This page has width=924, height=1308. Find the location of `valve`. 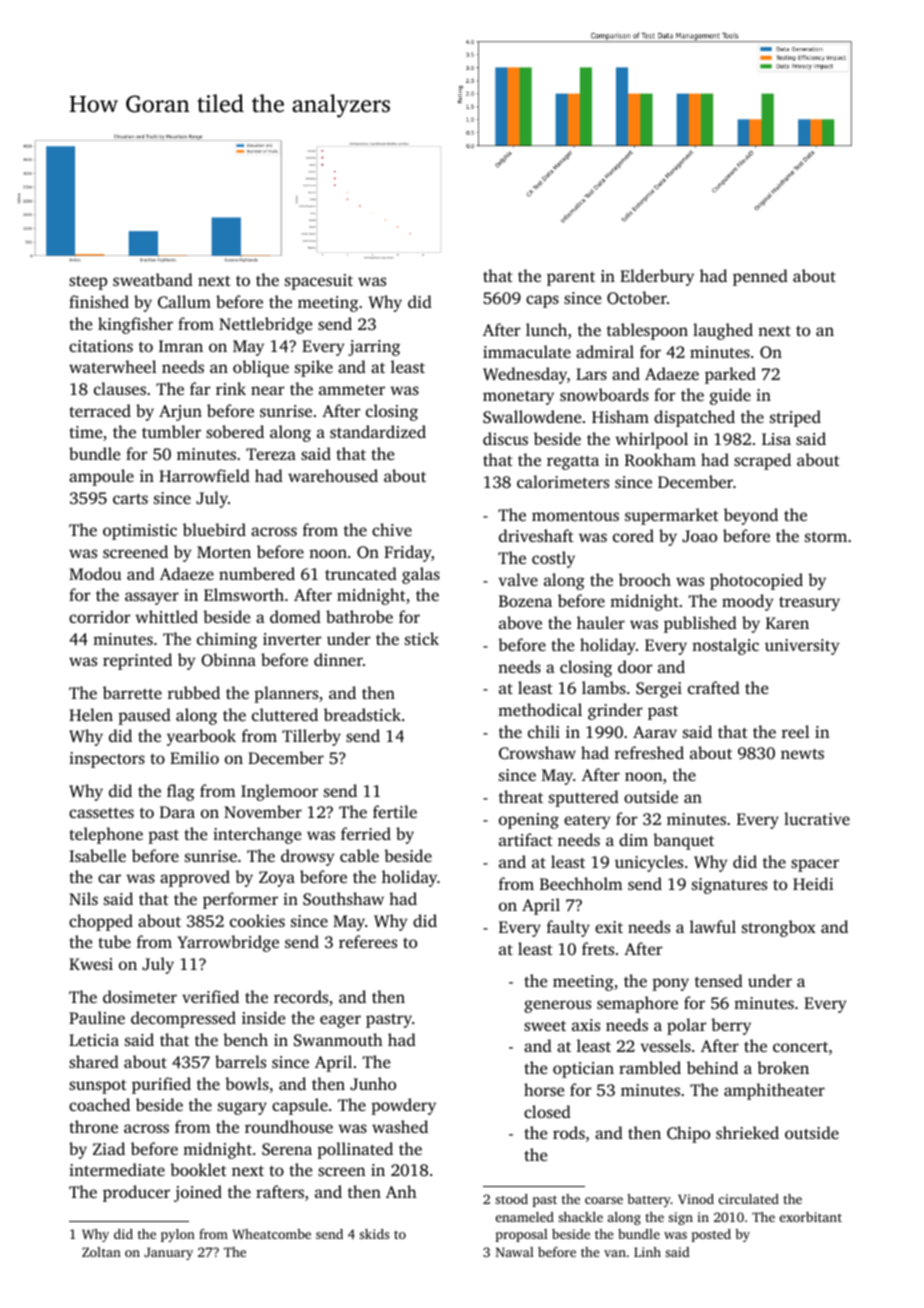

valve is located at coordinates (518, 579).
